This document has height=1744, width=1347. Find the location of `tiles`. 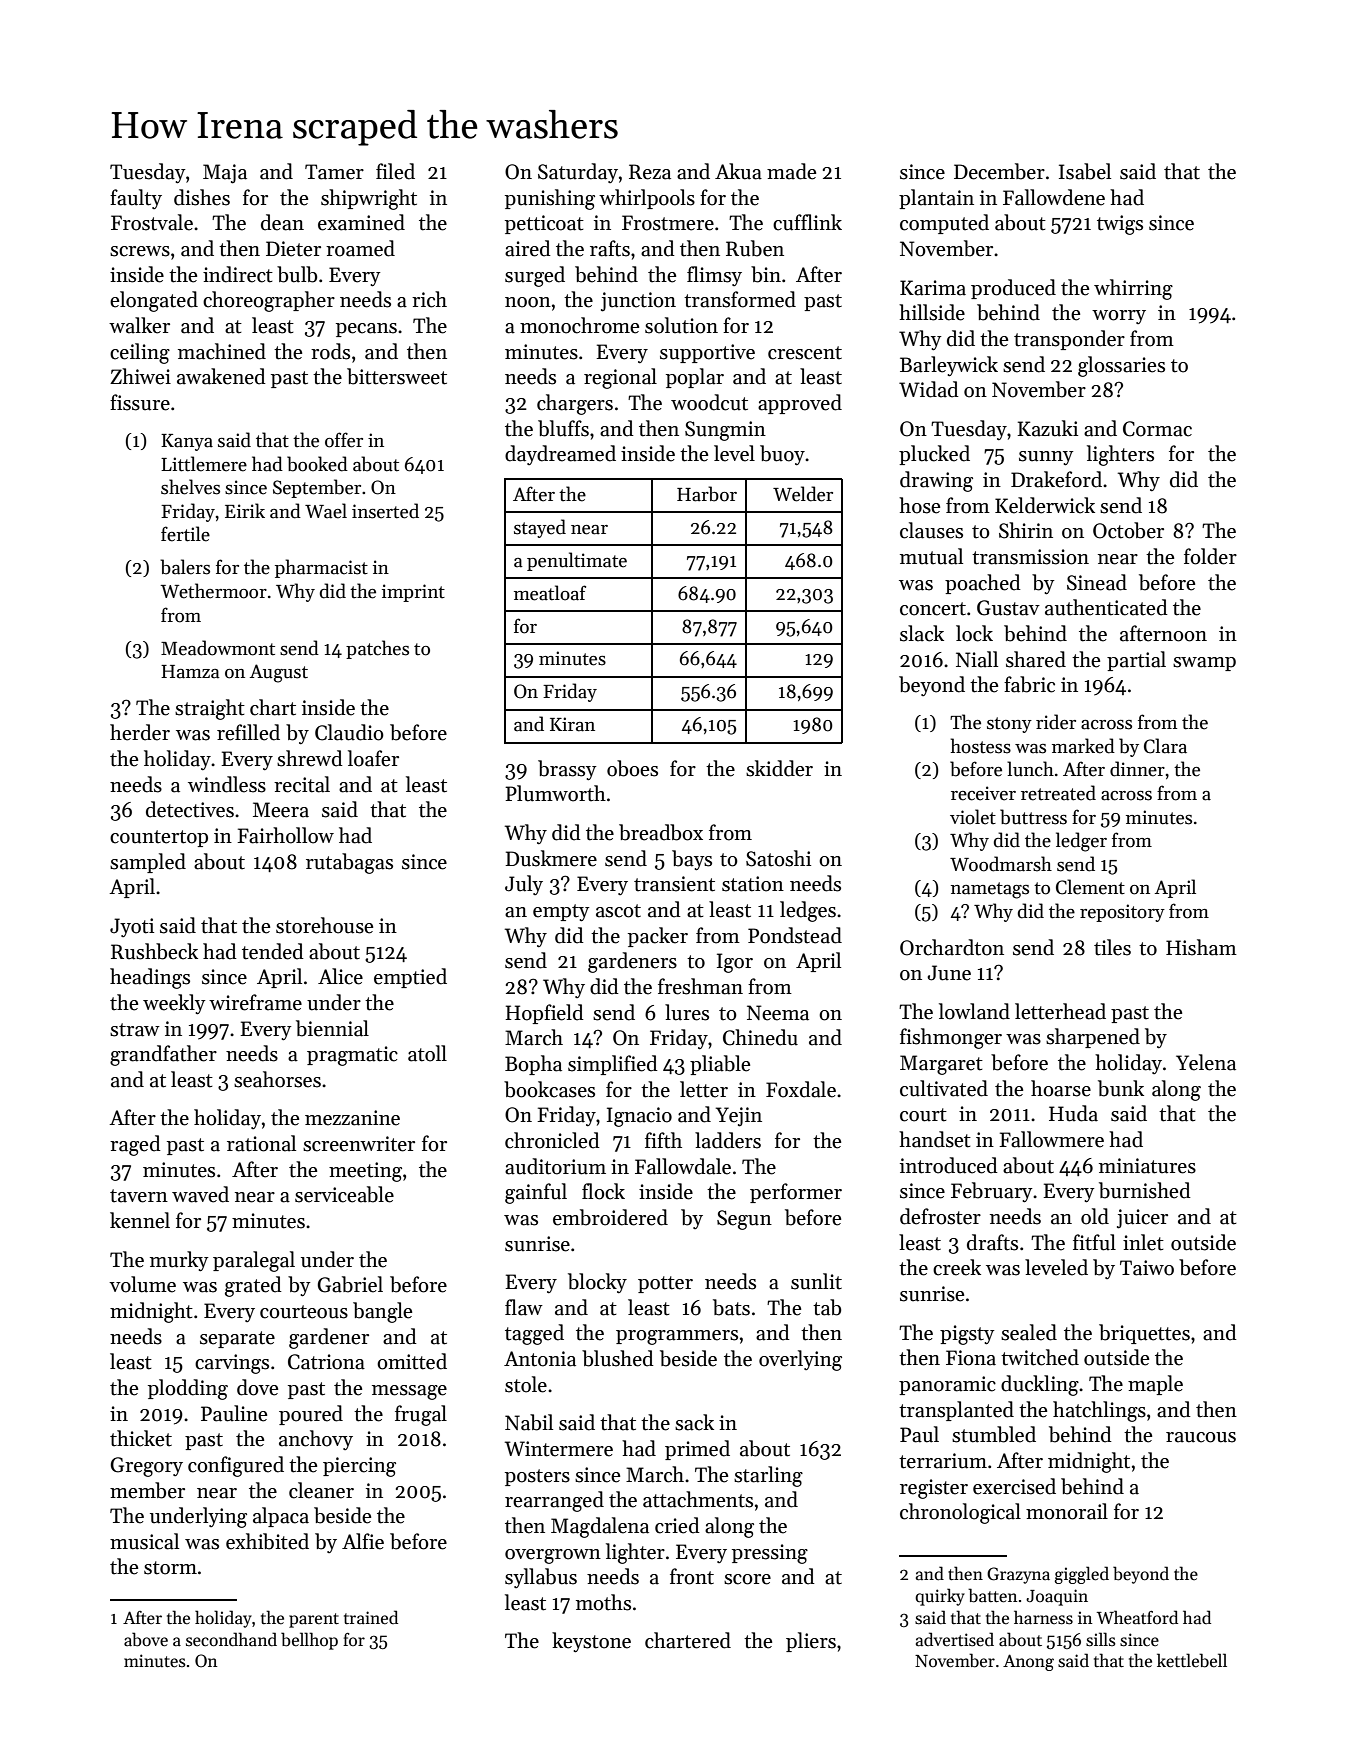

tiles is located at coordinates (1112, 947).
